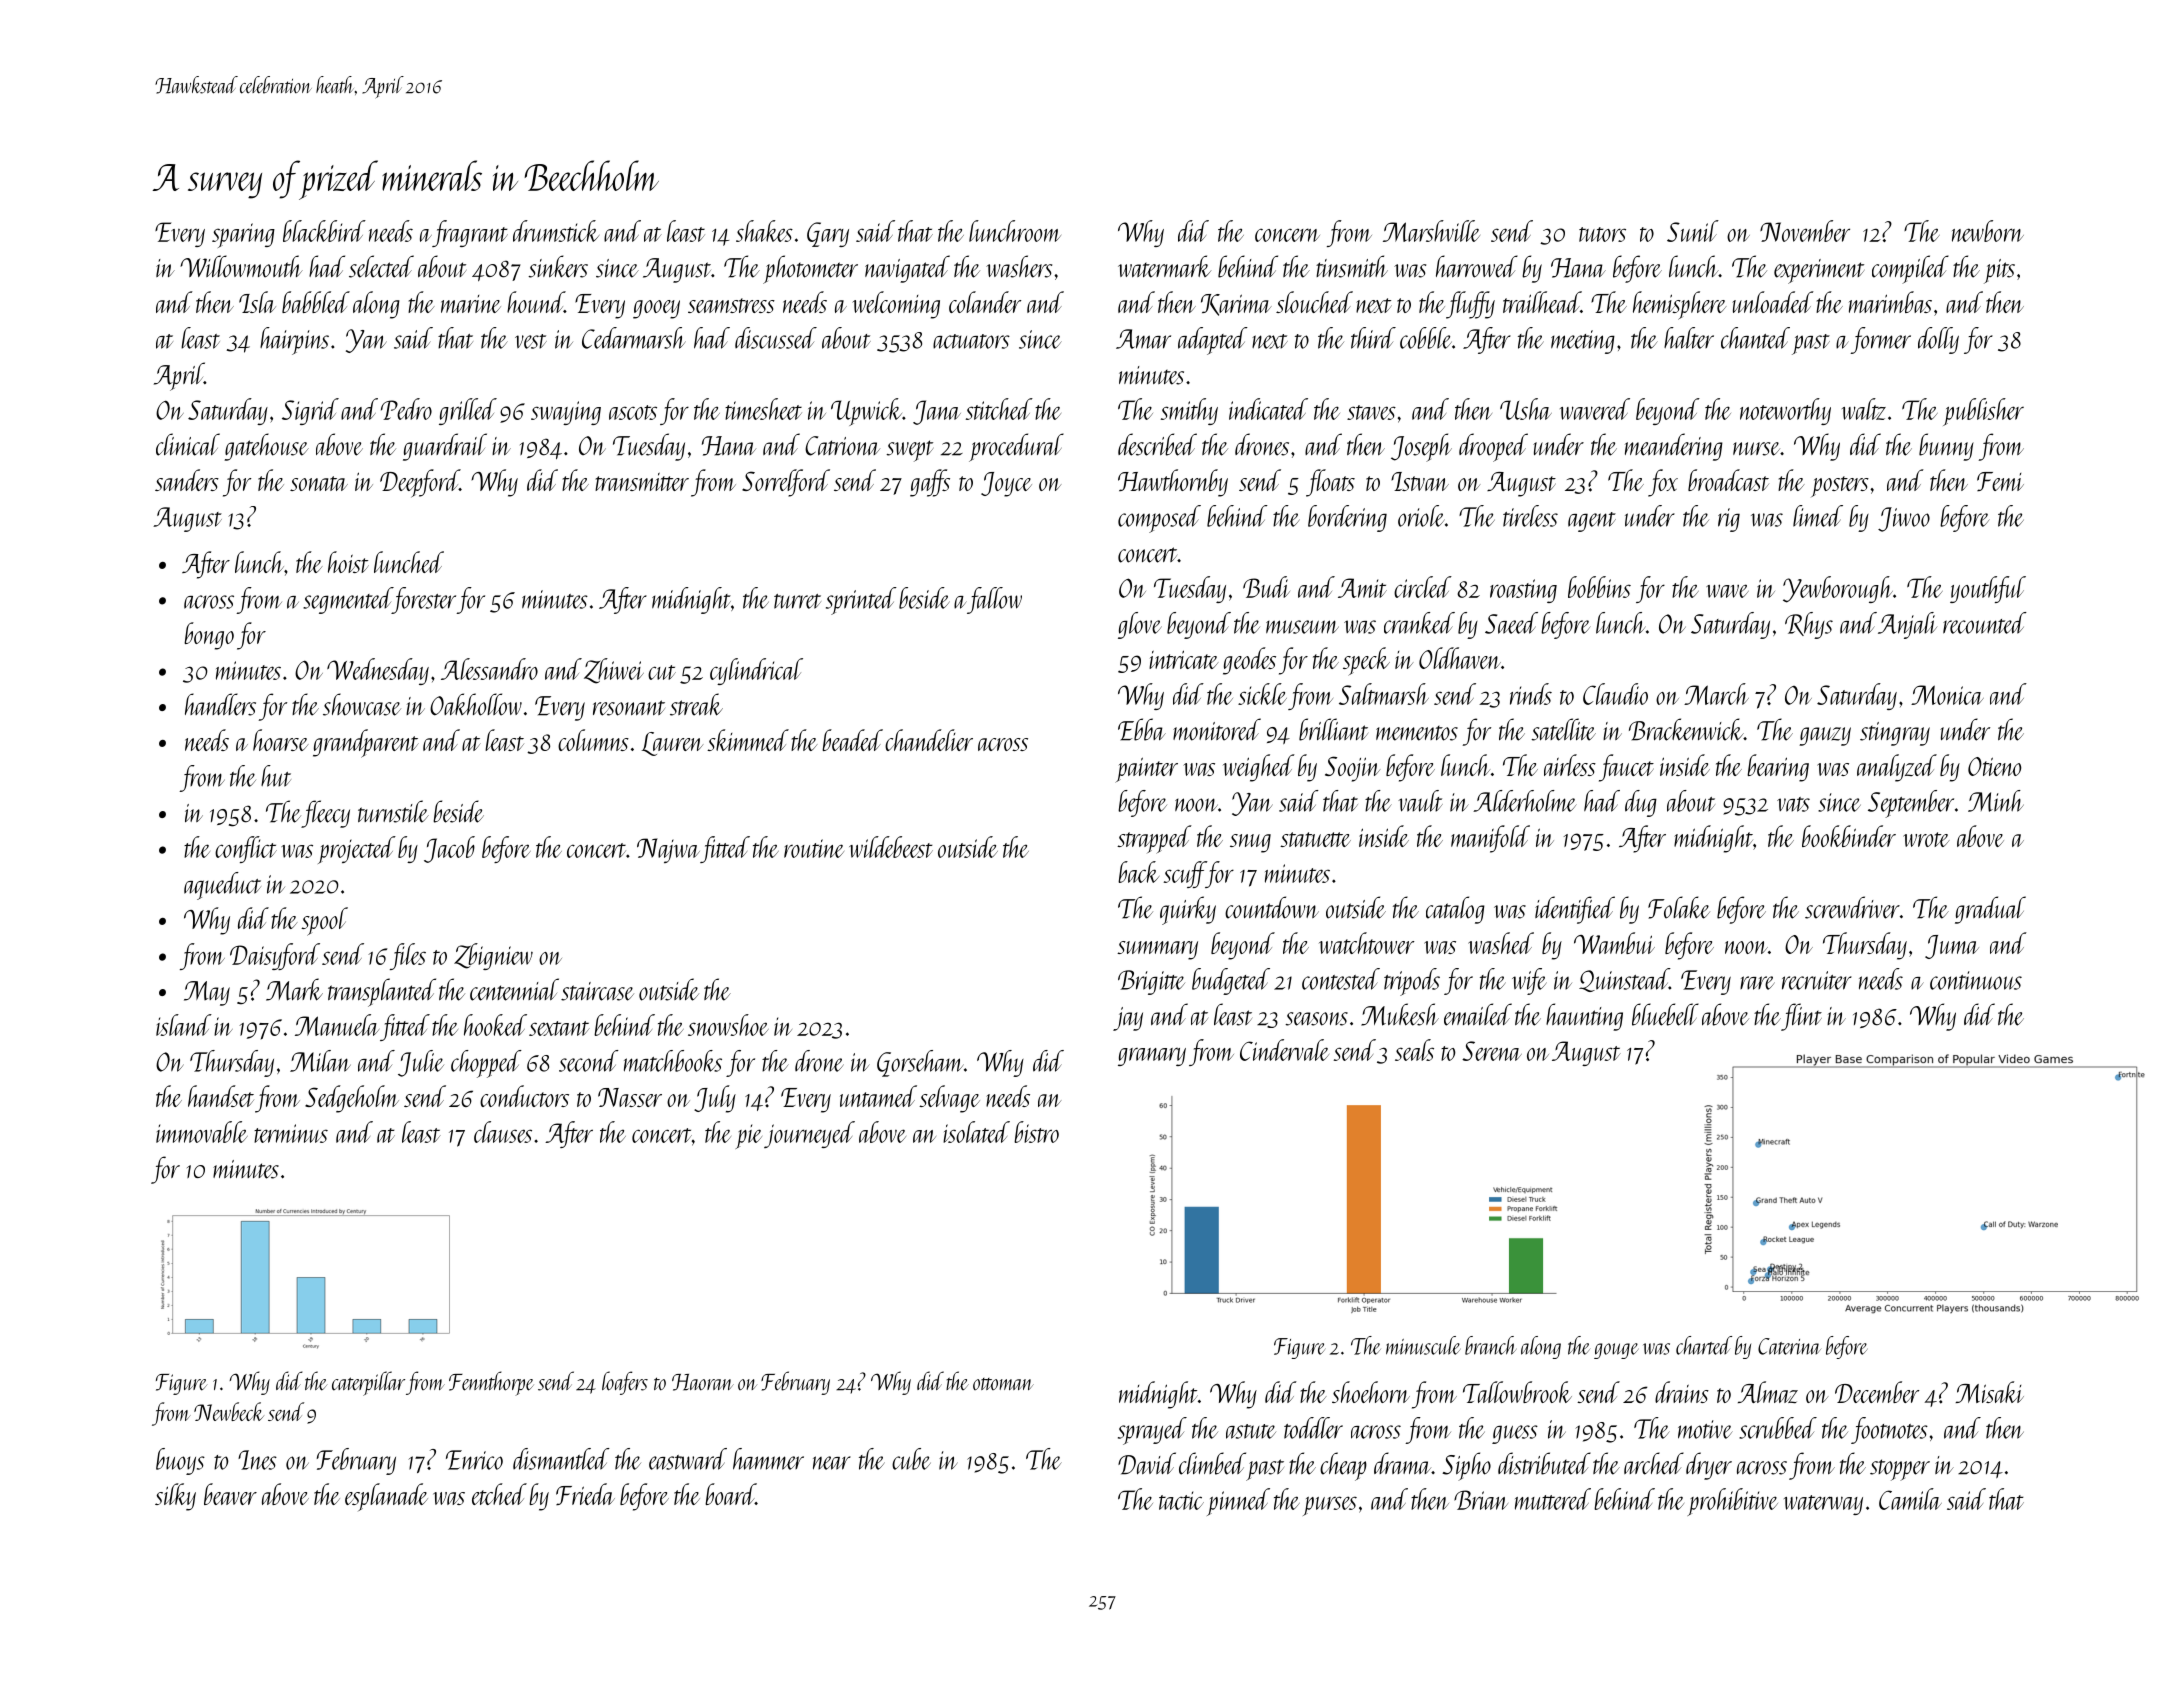 The width and height of the screenshot is (2178, 1683). I want to click on aqueduct, so click(222, 886).
